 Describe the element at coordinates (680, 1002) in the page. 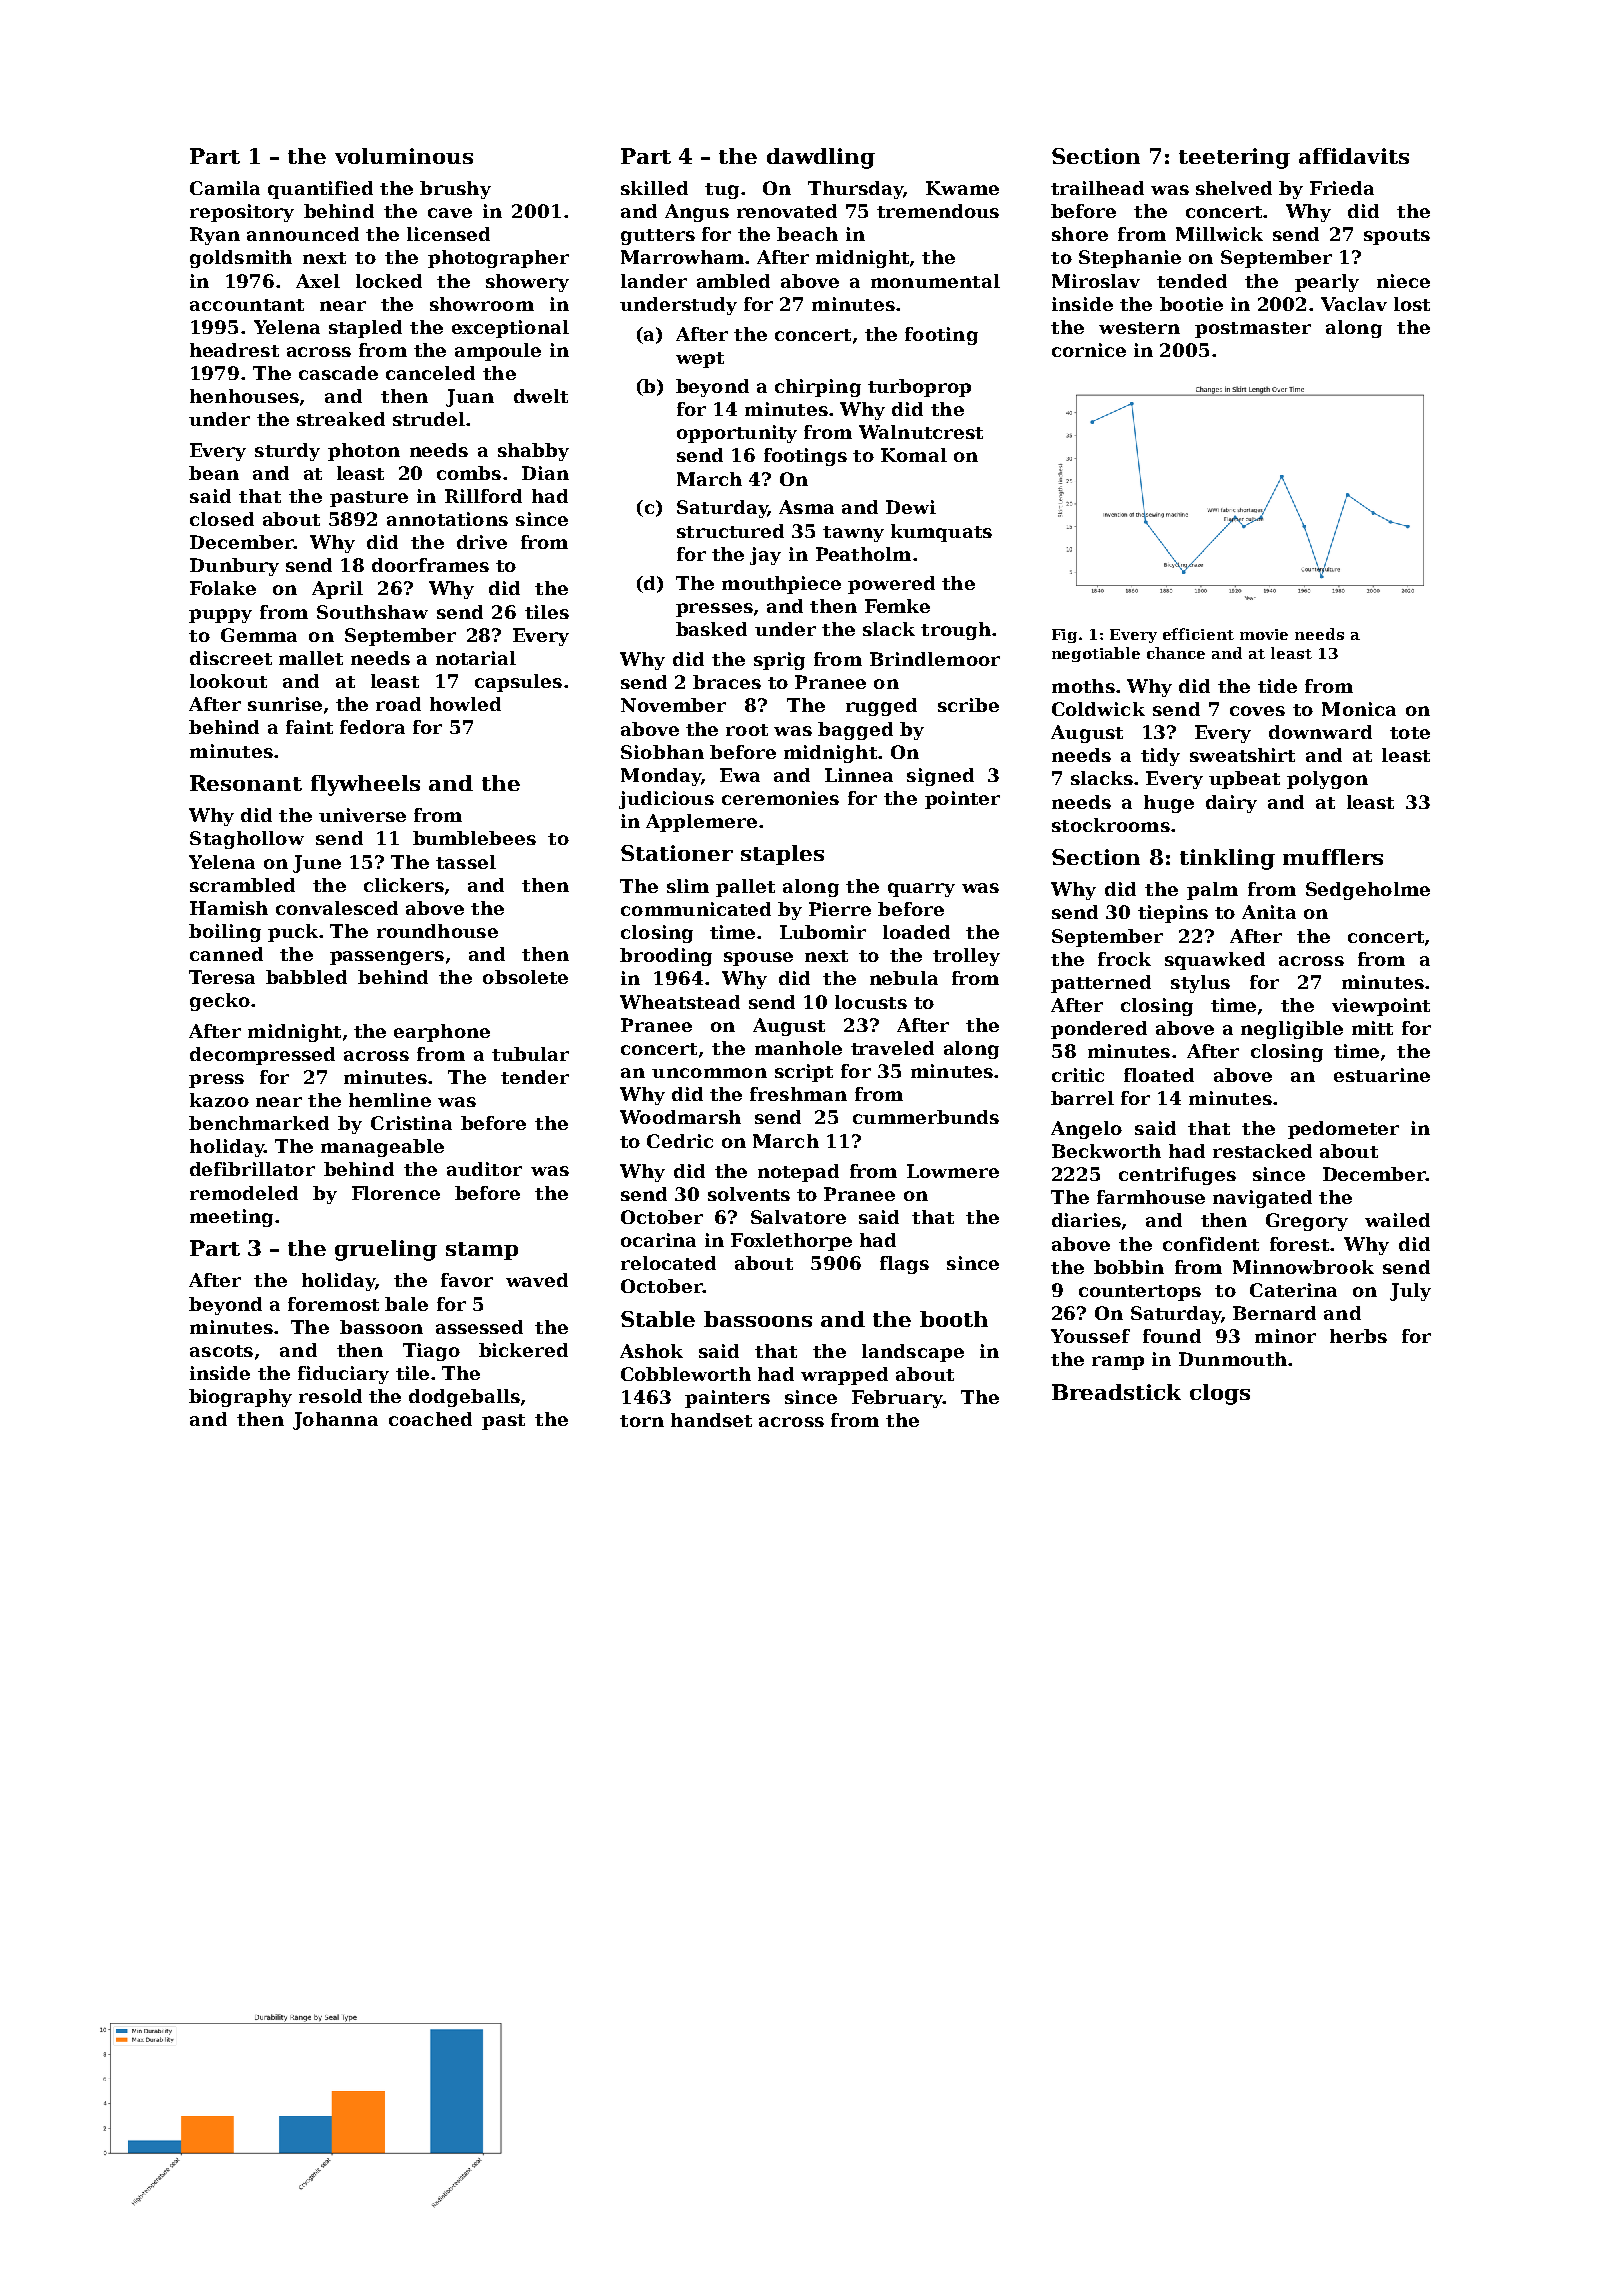

I see `Wheatstead` at that location.
